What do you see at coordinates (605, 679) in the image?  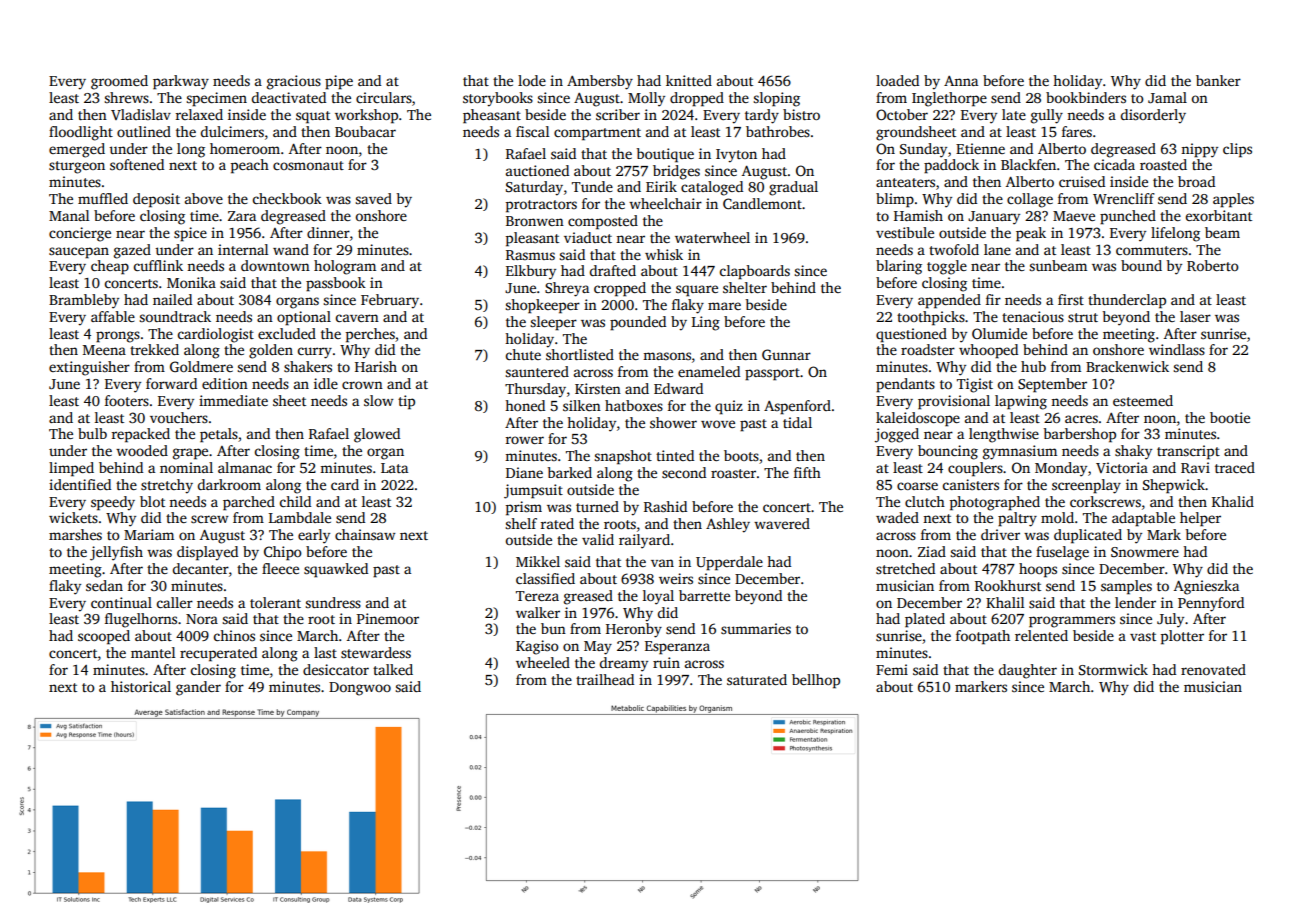 I see `trailhead` at bounding box center [605, 679].
